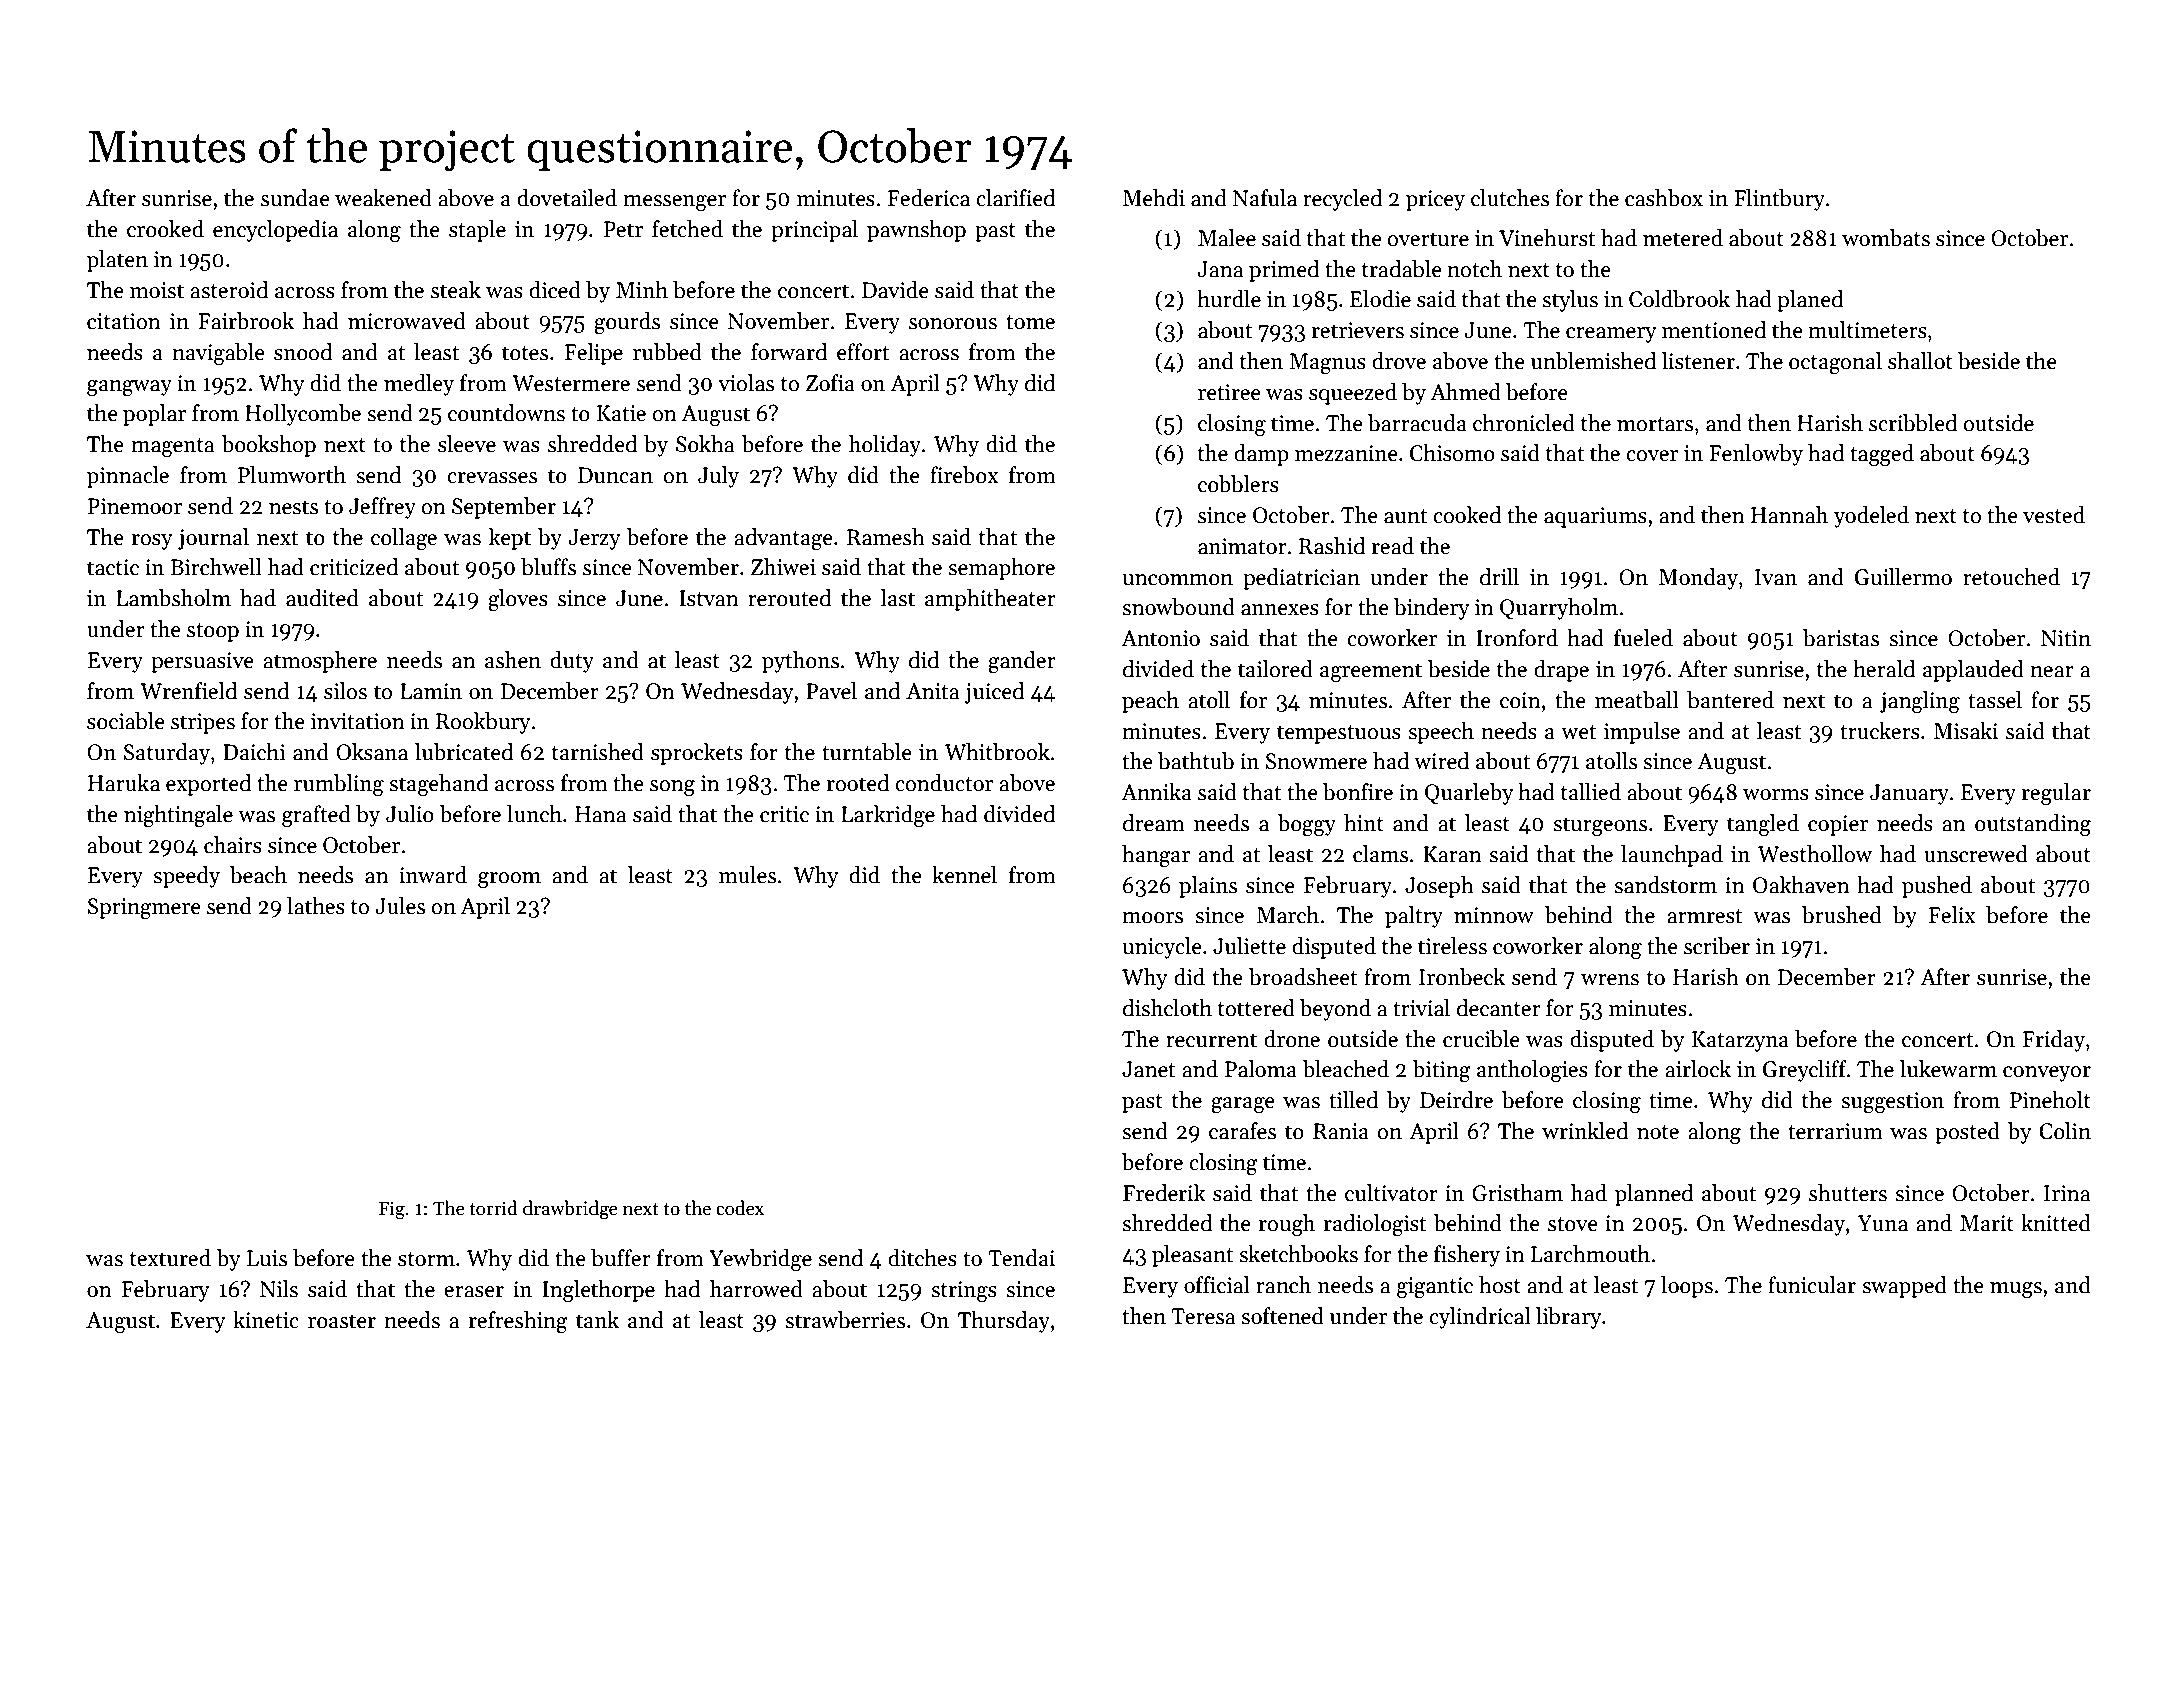 This screenshot has width=2178, height=1683. I want to click on Juliette, so click(1249, 946).
